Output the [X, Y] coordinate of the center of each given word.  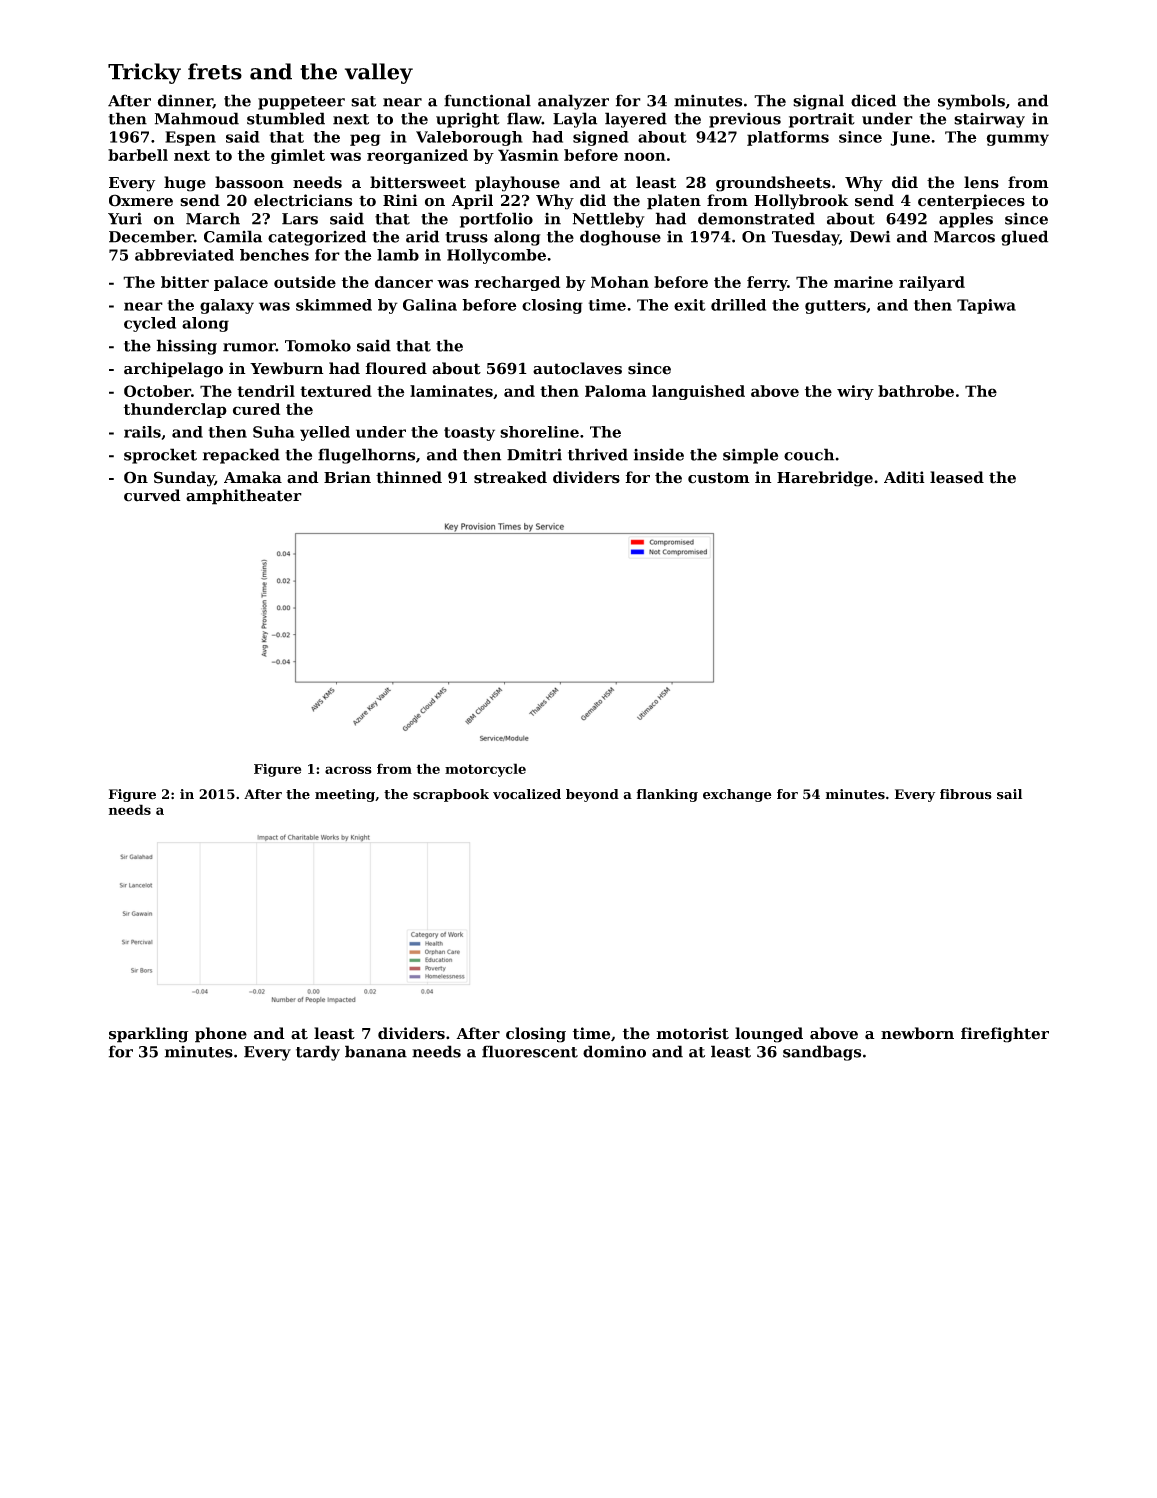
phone [221, 1035]
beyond [592, 795]
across [348, 770]
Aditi [904, 477]
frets [215, 71]
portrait [822, 120]
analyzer [573, 102]
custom [719, 478]
